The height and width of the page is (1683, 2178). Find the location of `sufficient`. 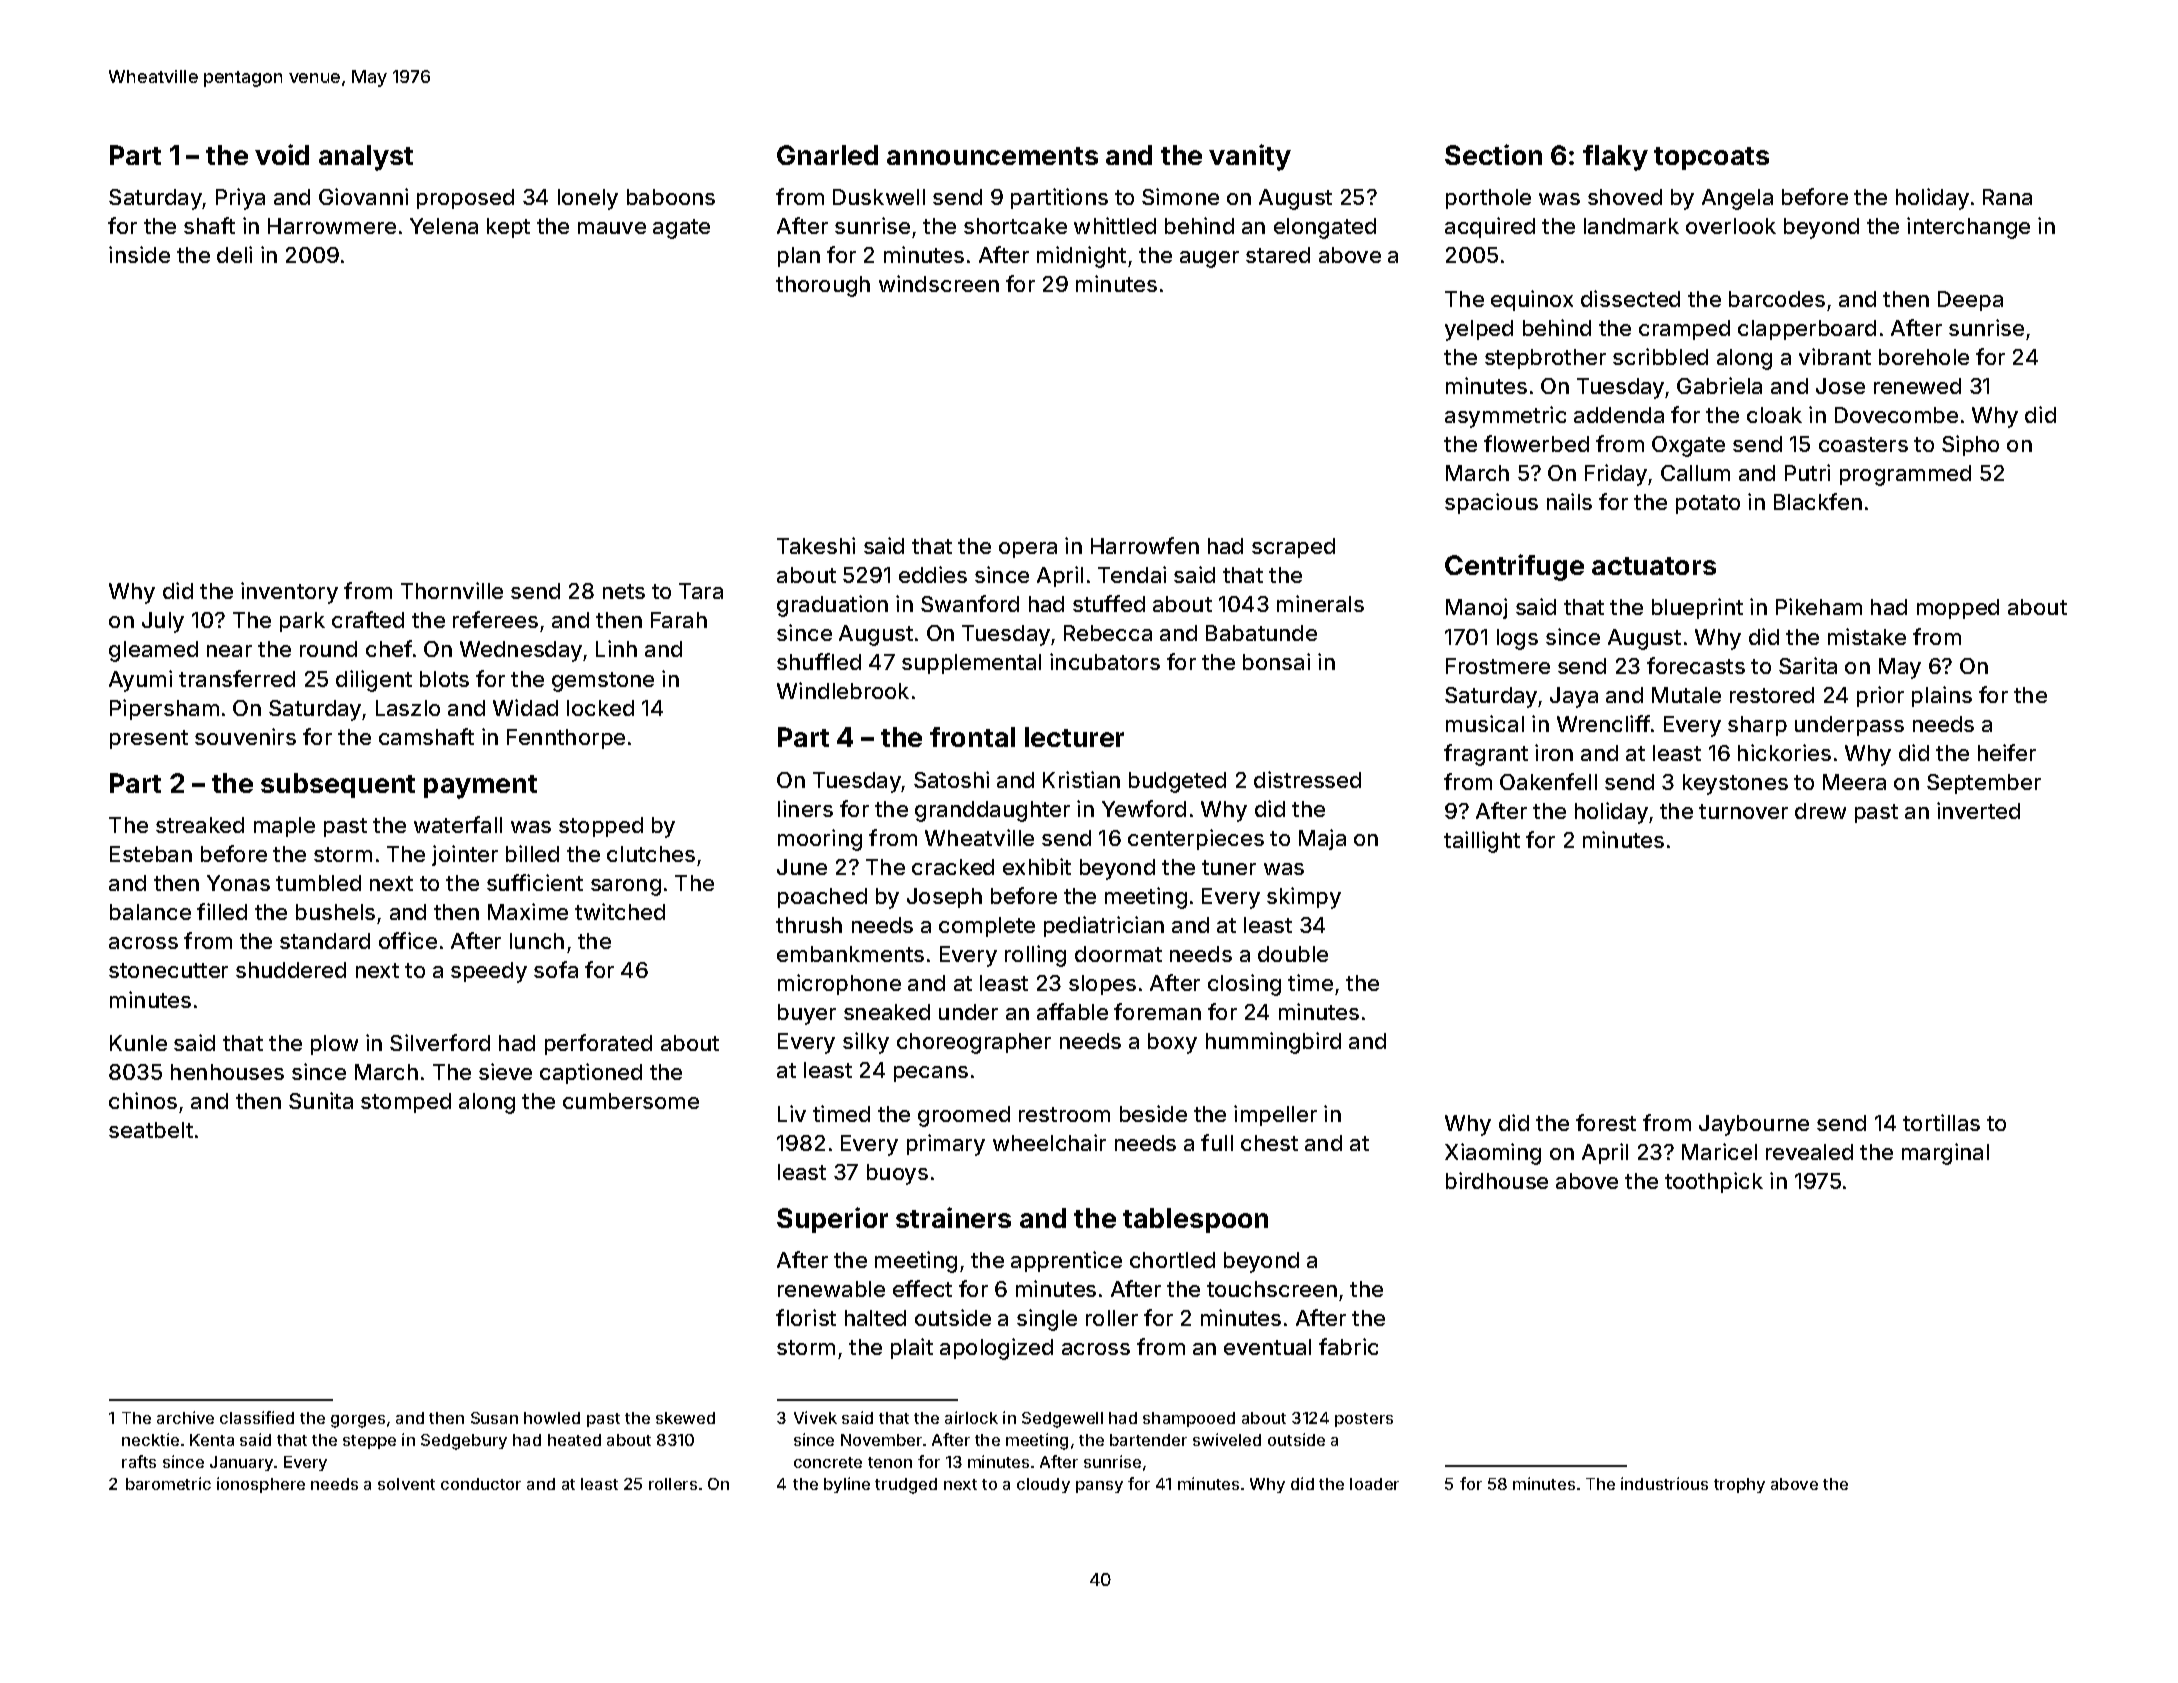

sufficient is located at coordinates (535, 882).
